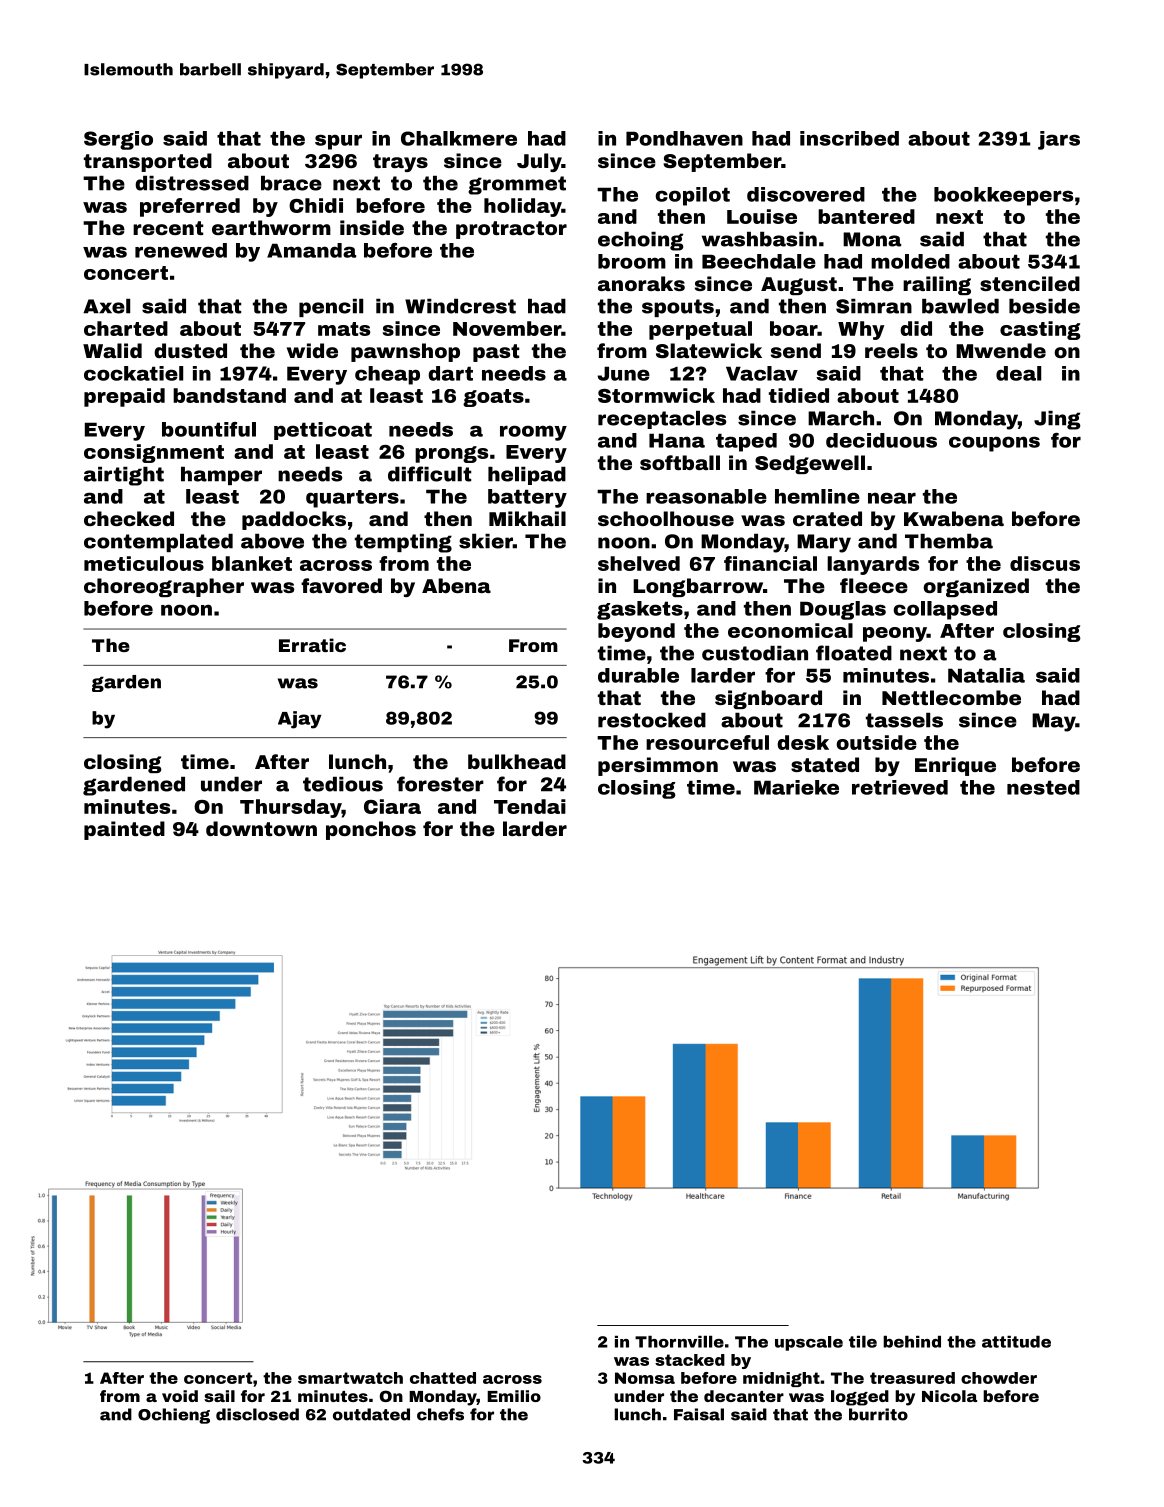 The height and width of the screenshot is (1507, 1164). What do you see at coordinates (863, 1342) in the screenshot?
I see `tile` at bounding box center [863, 1342].
